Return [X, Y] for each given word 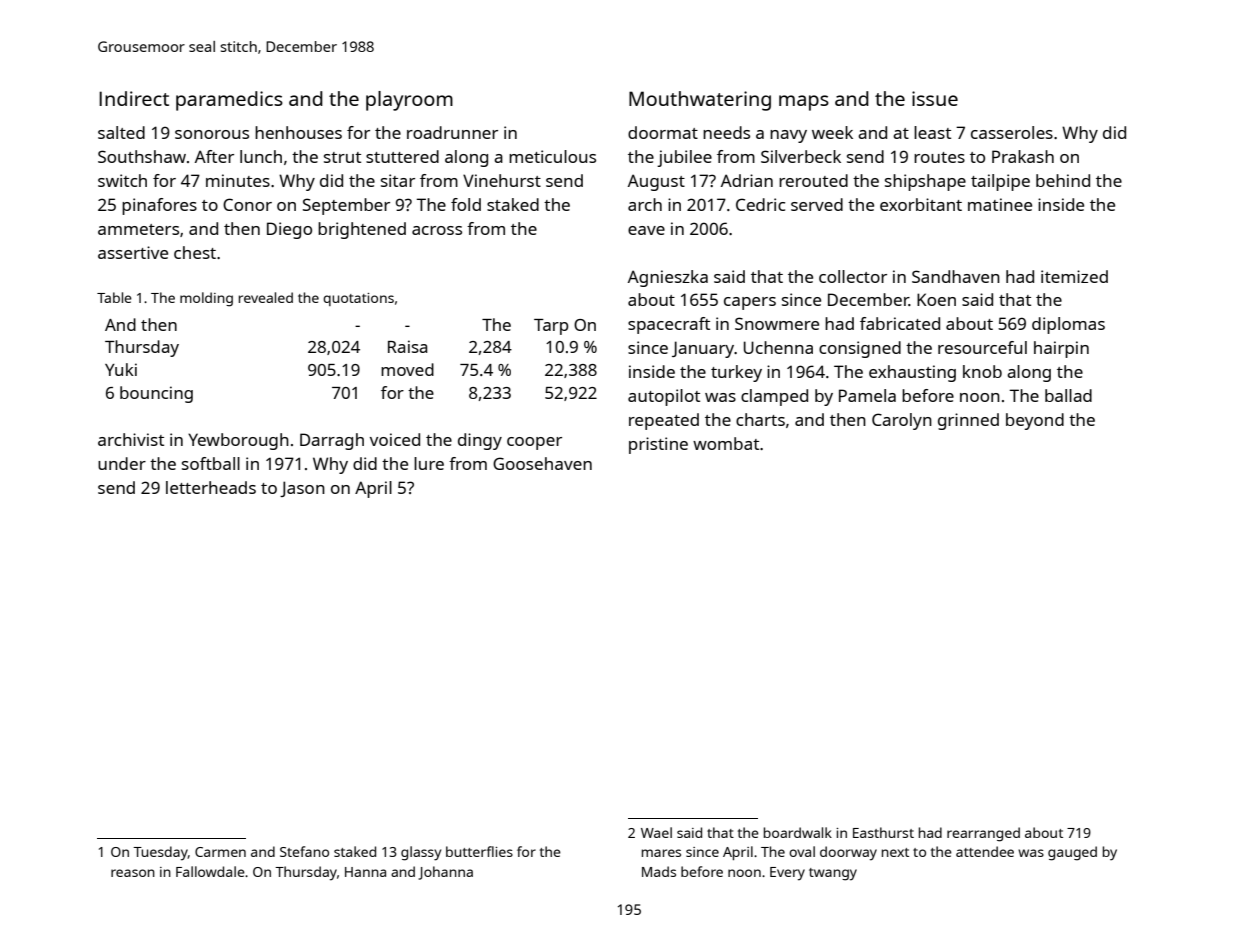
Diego [289, 230]
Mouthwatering [700, 101]
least [932, 132]
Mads [659, 871]
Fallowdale [210, 871]
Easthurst [883, 832]
